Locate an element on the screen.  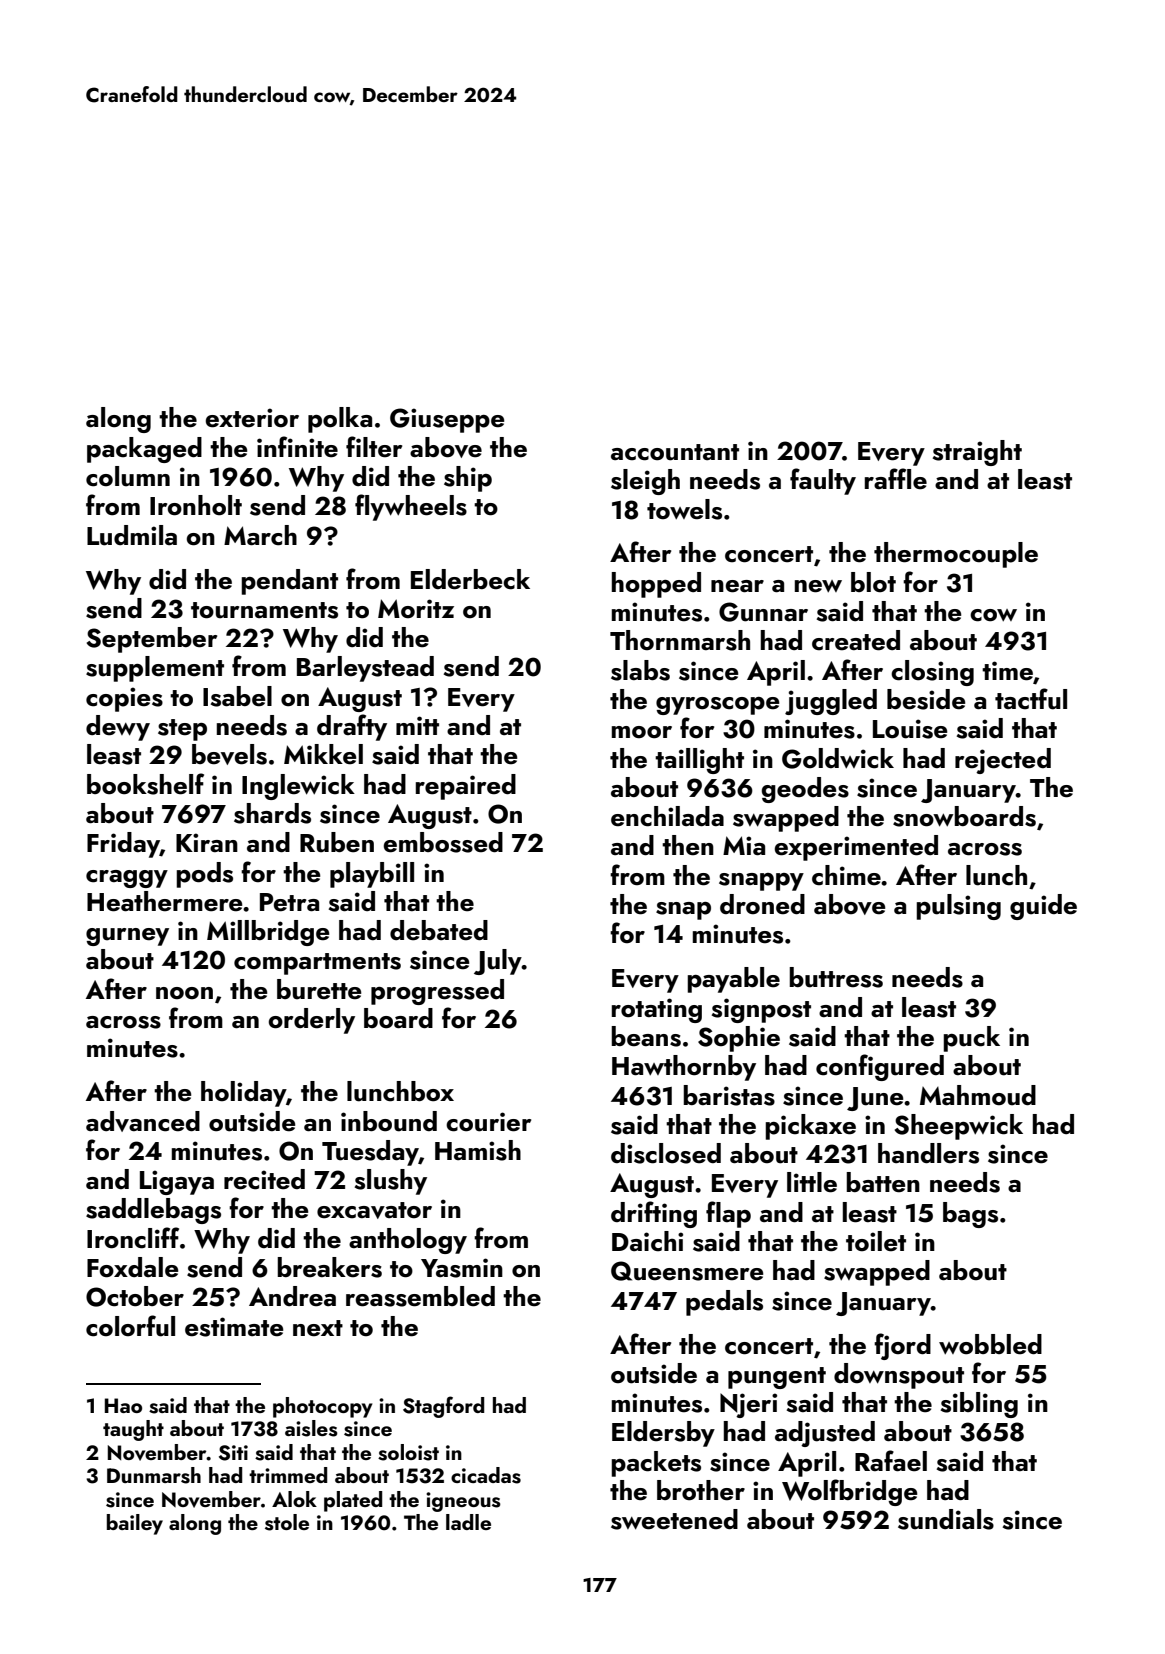
Mahmoud is located at coordinates (978, 1095).
